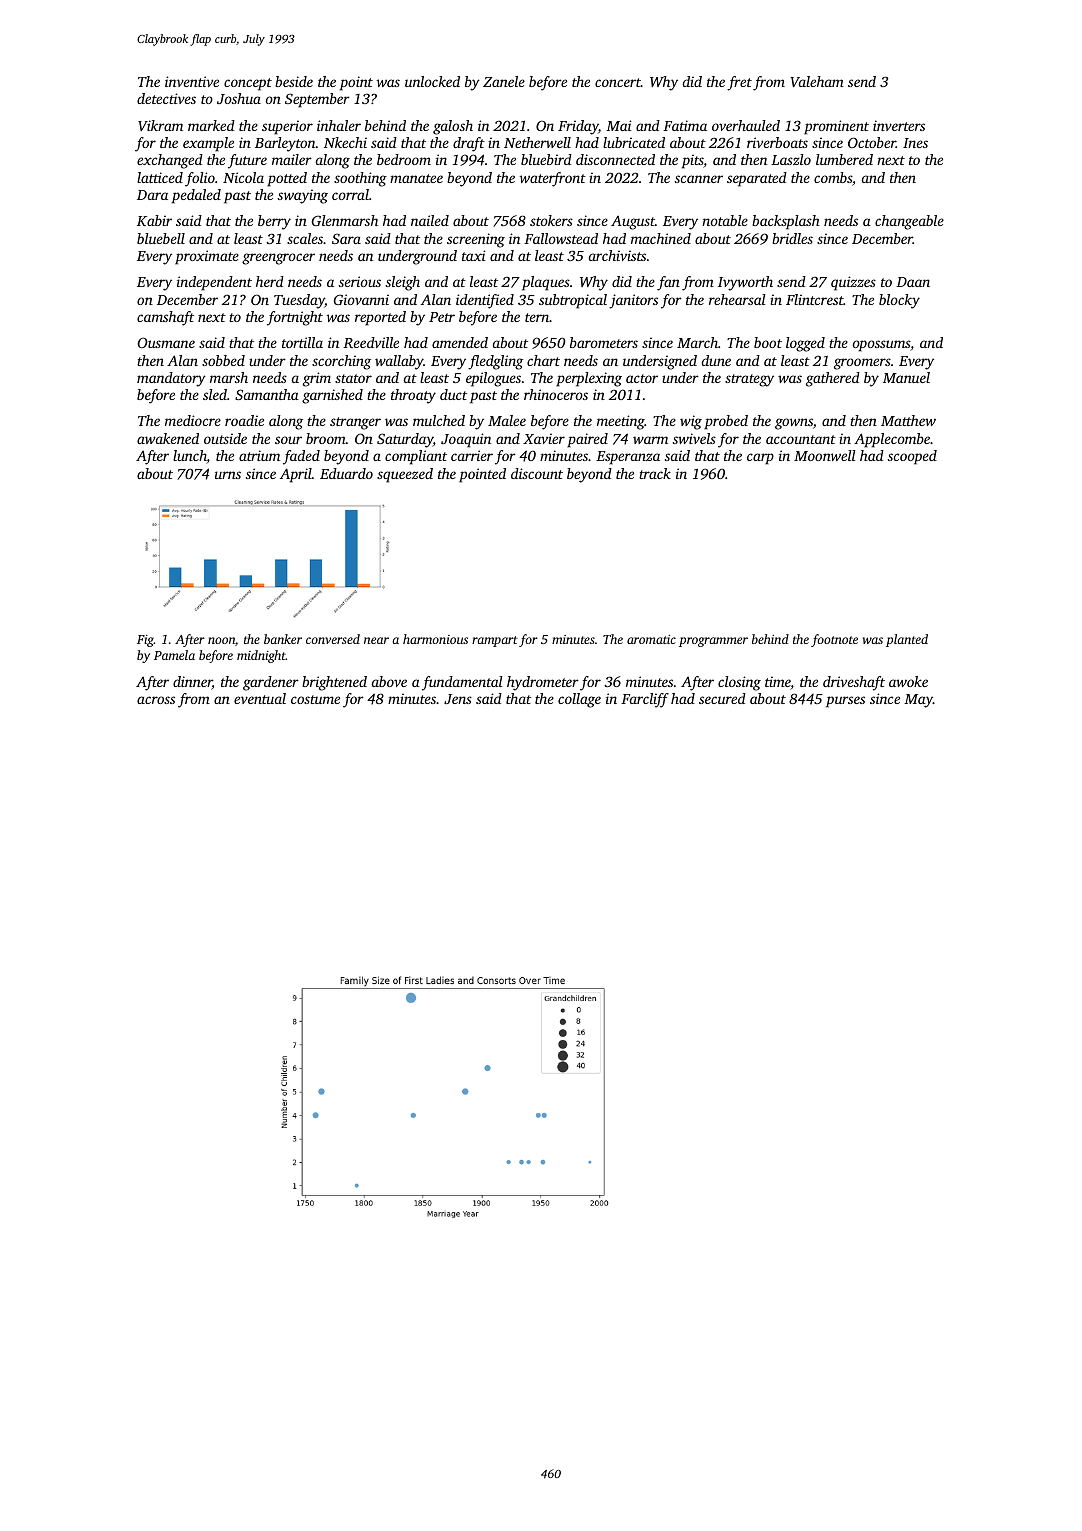 The height and width of the screenshot is (1531, 1082). I want to click on rhinoceros, so click(556, 394).
